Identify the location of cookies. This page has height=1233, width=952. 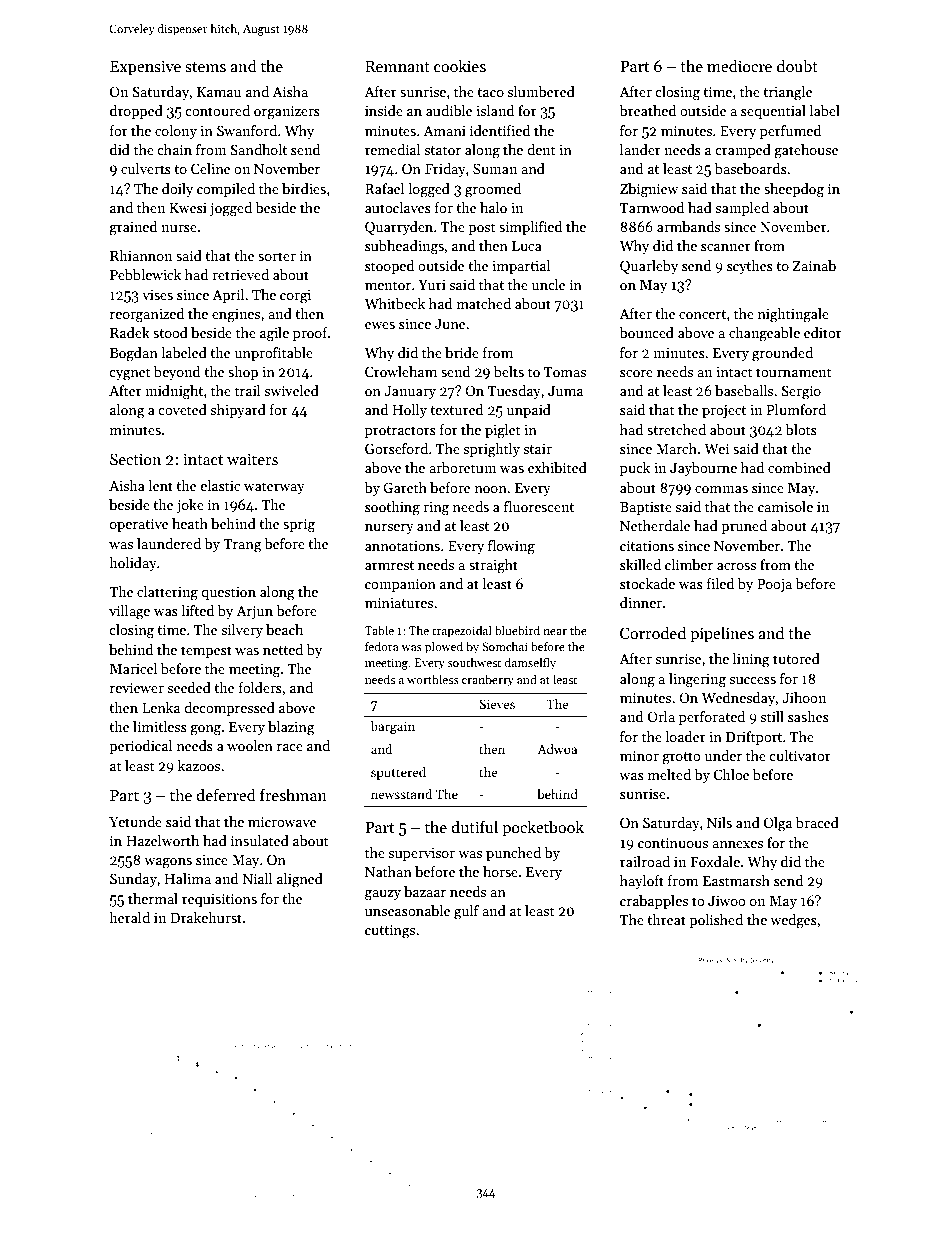
(460, 65).
